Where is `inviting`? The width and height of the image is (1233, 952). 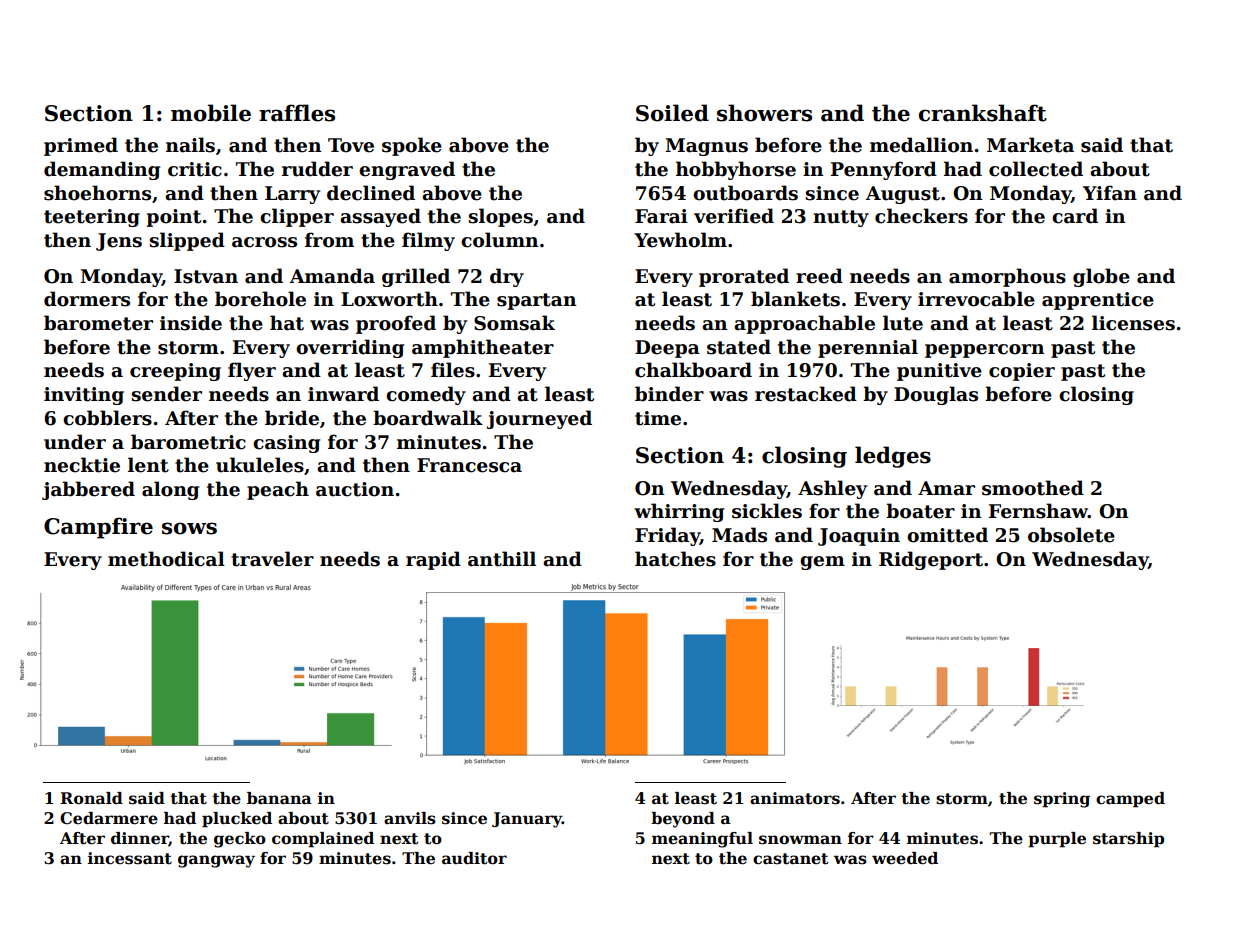 inviting is located at coordinates (84, 396).
